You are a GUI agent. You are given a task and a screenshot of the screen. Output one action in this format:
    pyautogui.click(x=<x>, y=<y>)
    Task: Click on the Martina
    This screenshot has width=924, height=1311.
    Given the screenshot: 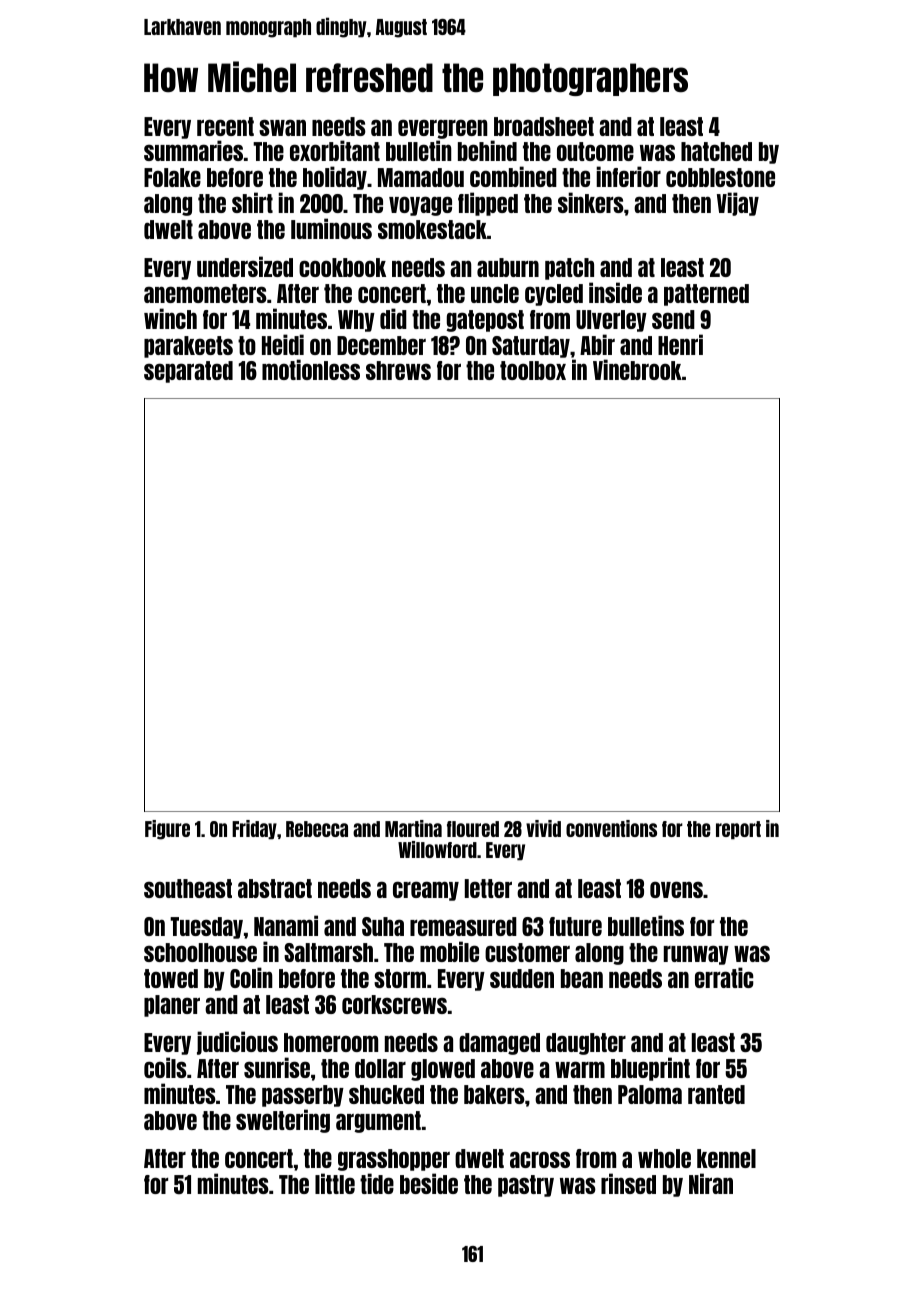 What is the action you would take?
    pyautogui.click(x=413, y=828)
